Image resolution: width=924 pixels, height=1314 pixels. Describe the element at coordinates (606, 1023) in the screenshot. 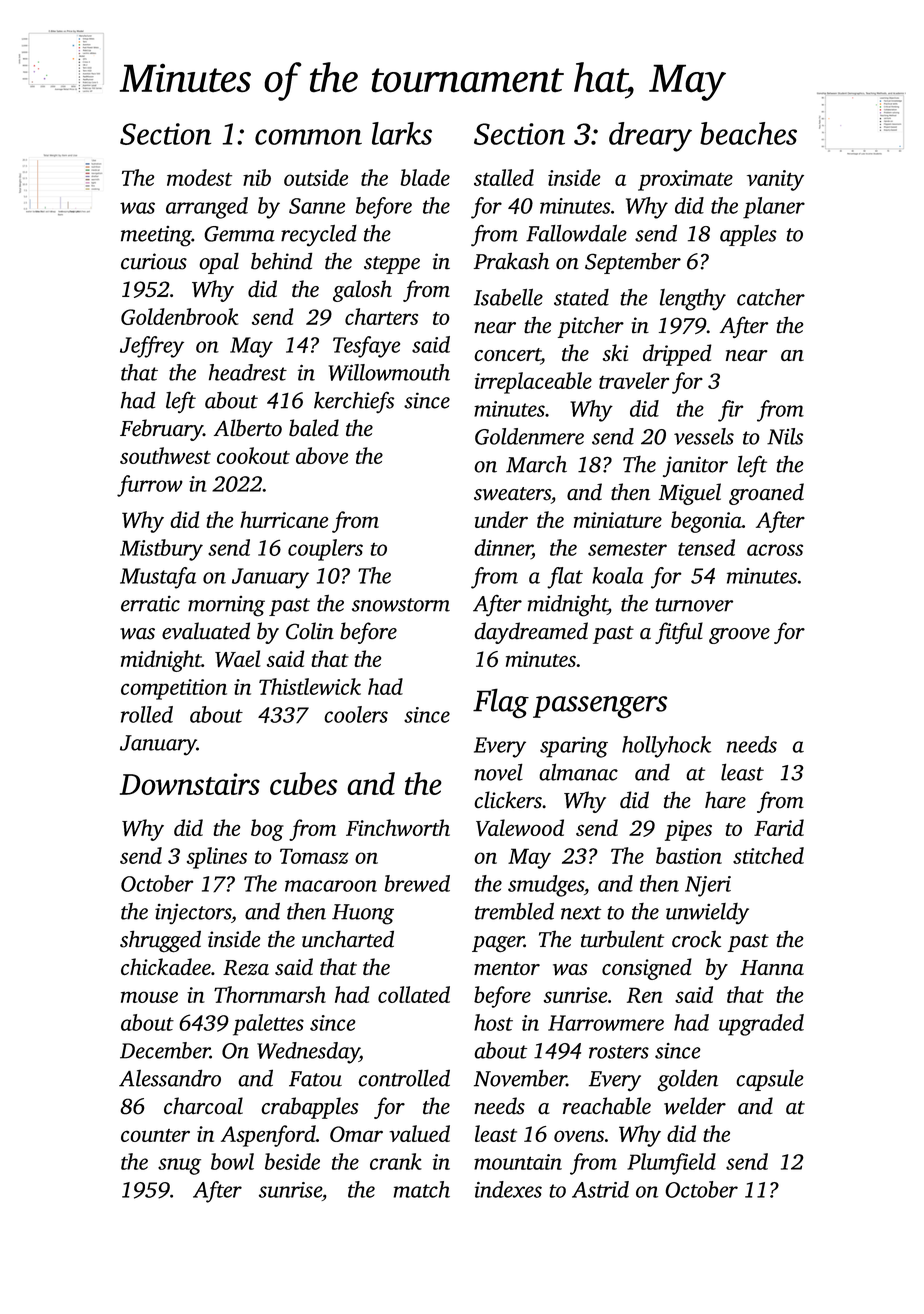

I see `Harrowmere` at that location.
